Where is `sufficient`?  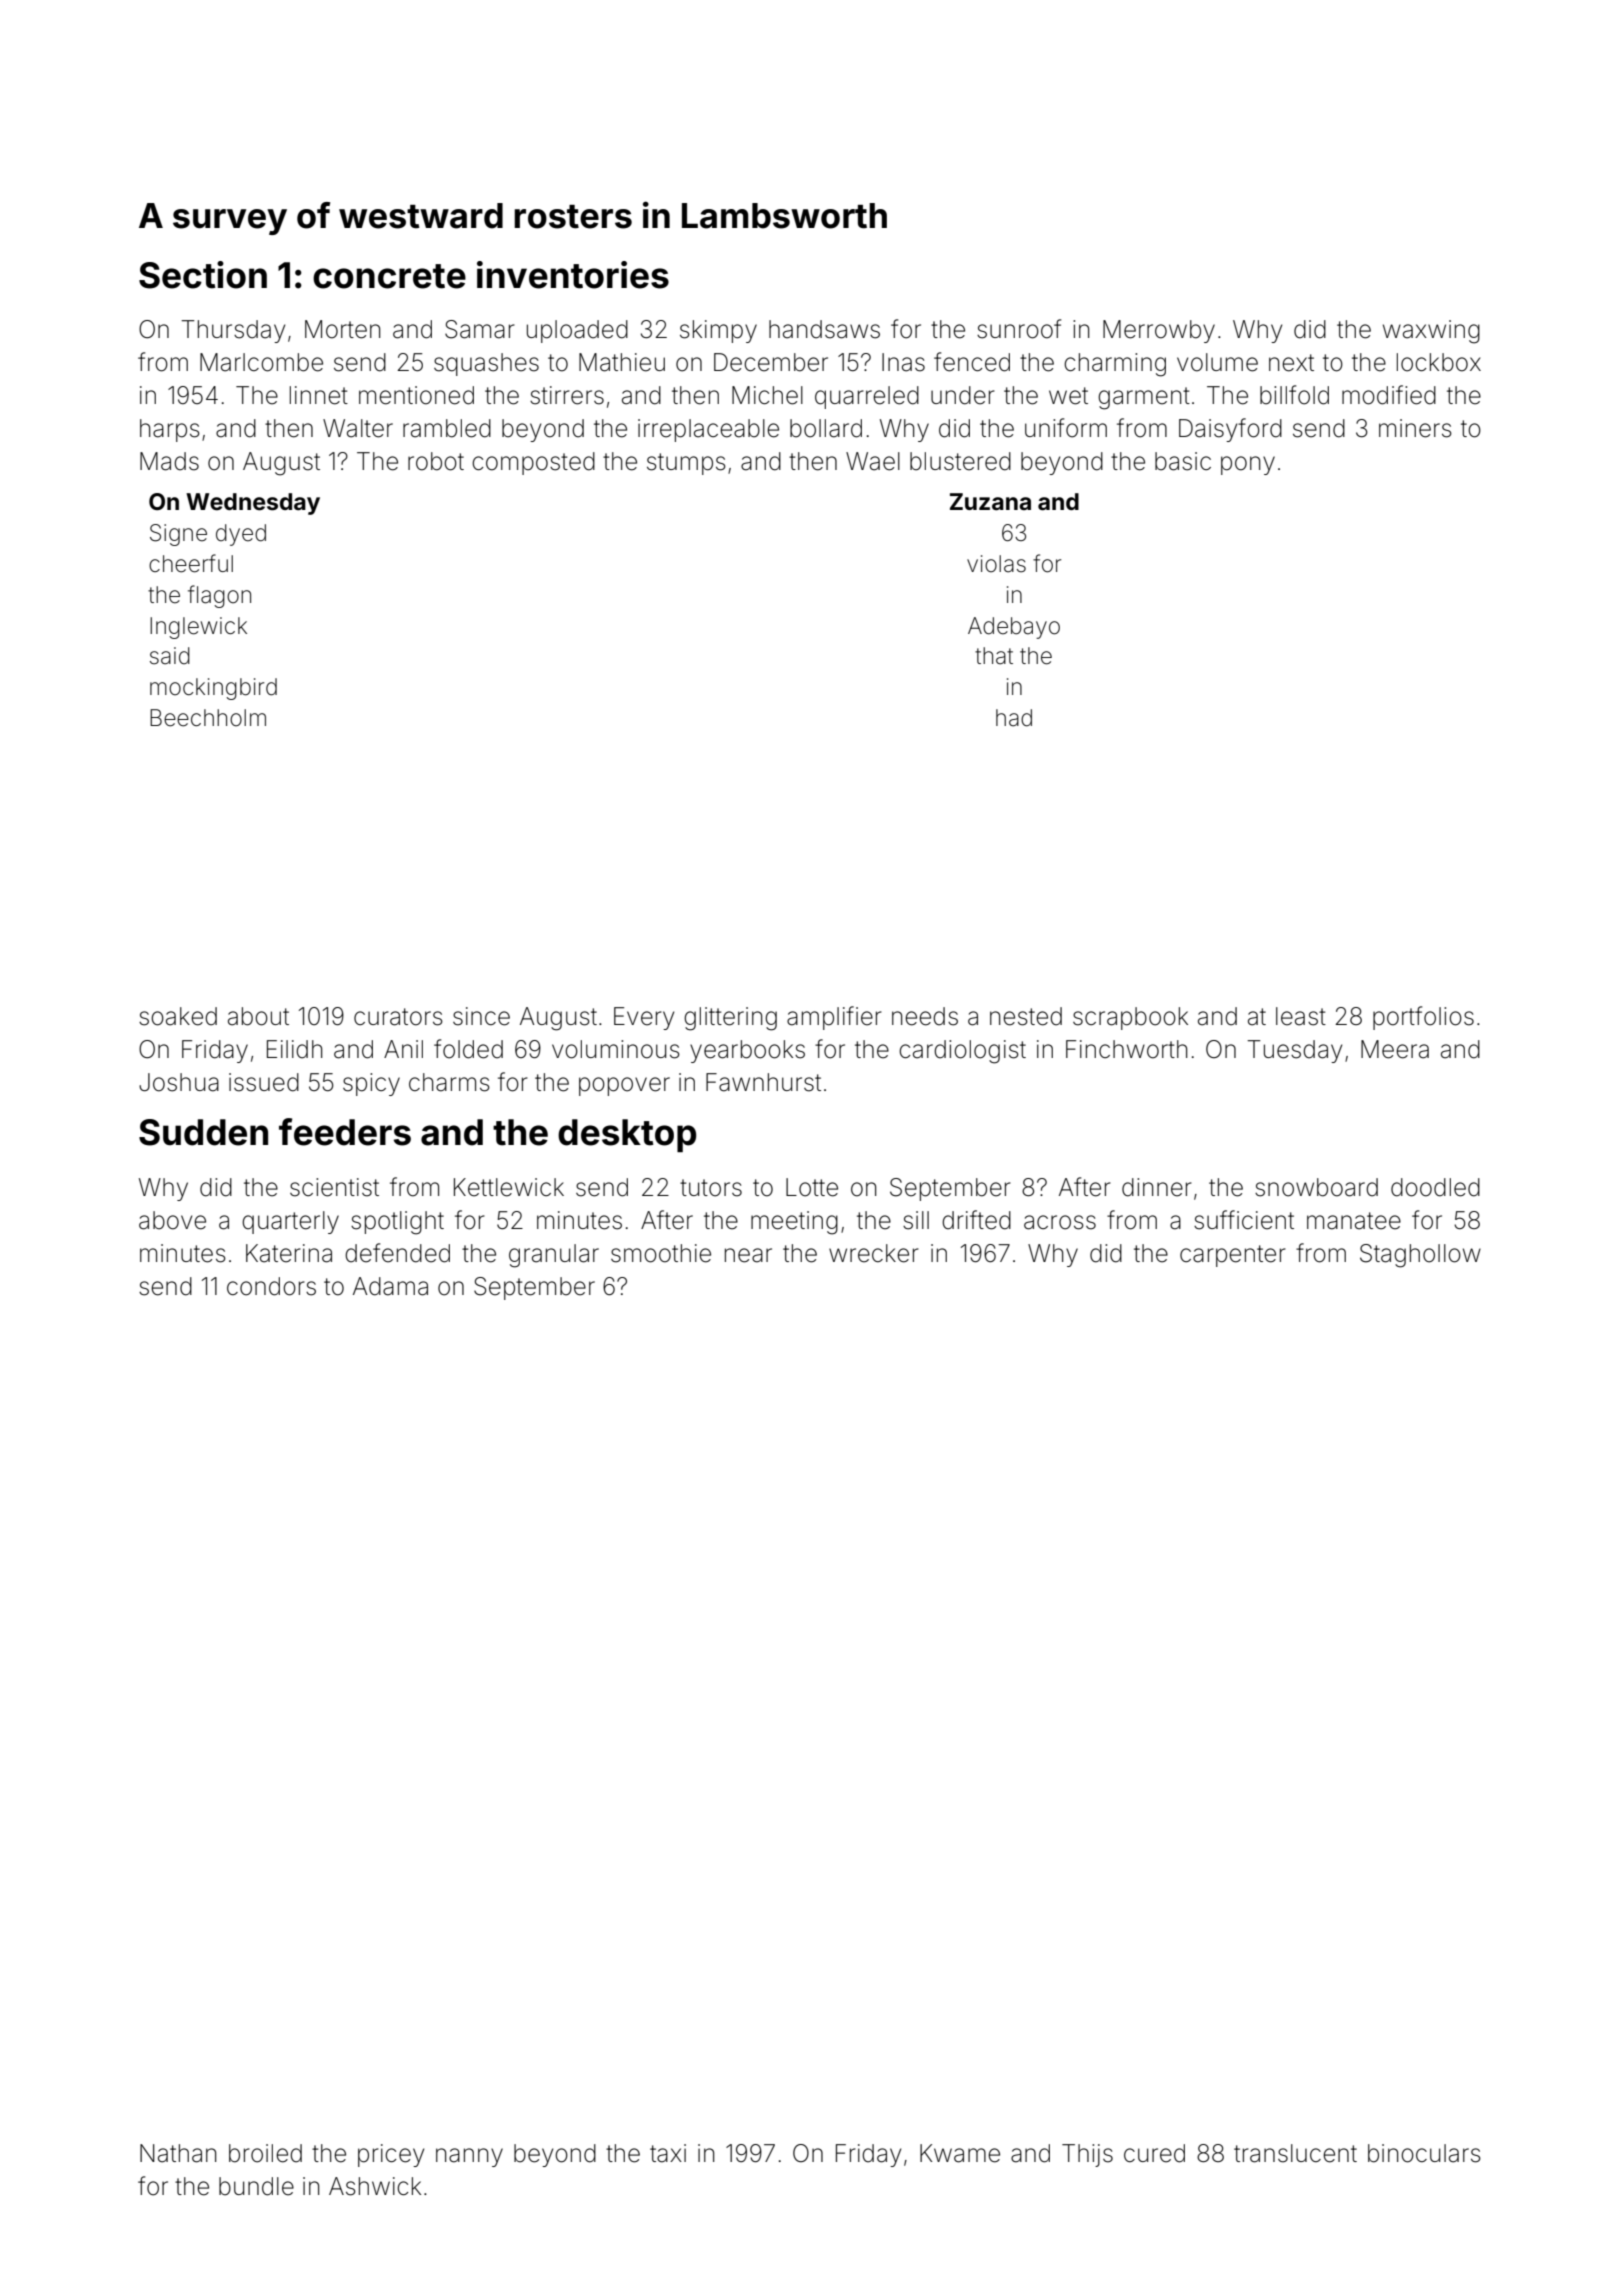 sufficient is located at coordinates (1244, 1220).
